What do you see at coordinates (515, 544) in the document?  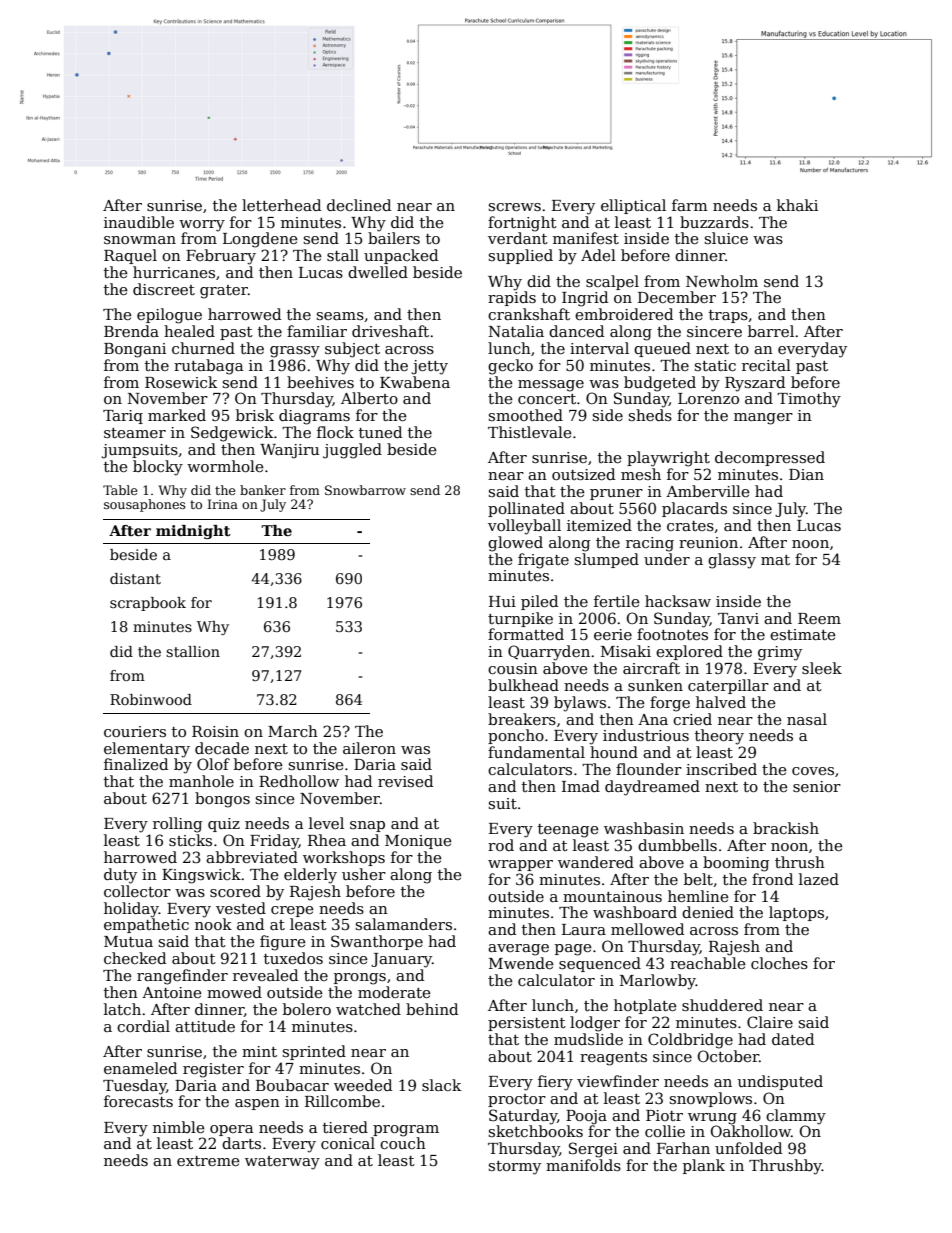 I see `glowed` at bounding box center [515, 544].
